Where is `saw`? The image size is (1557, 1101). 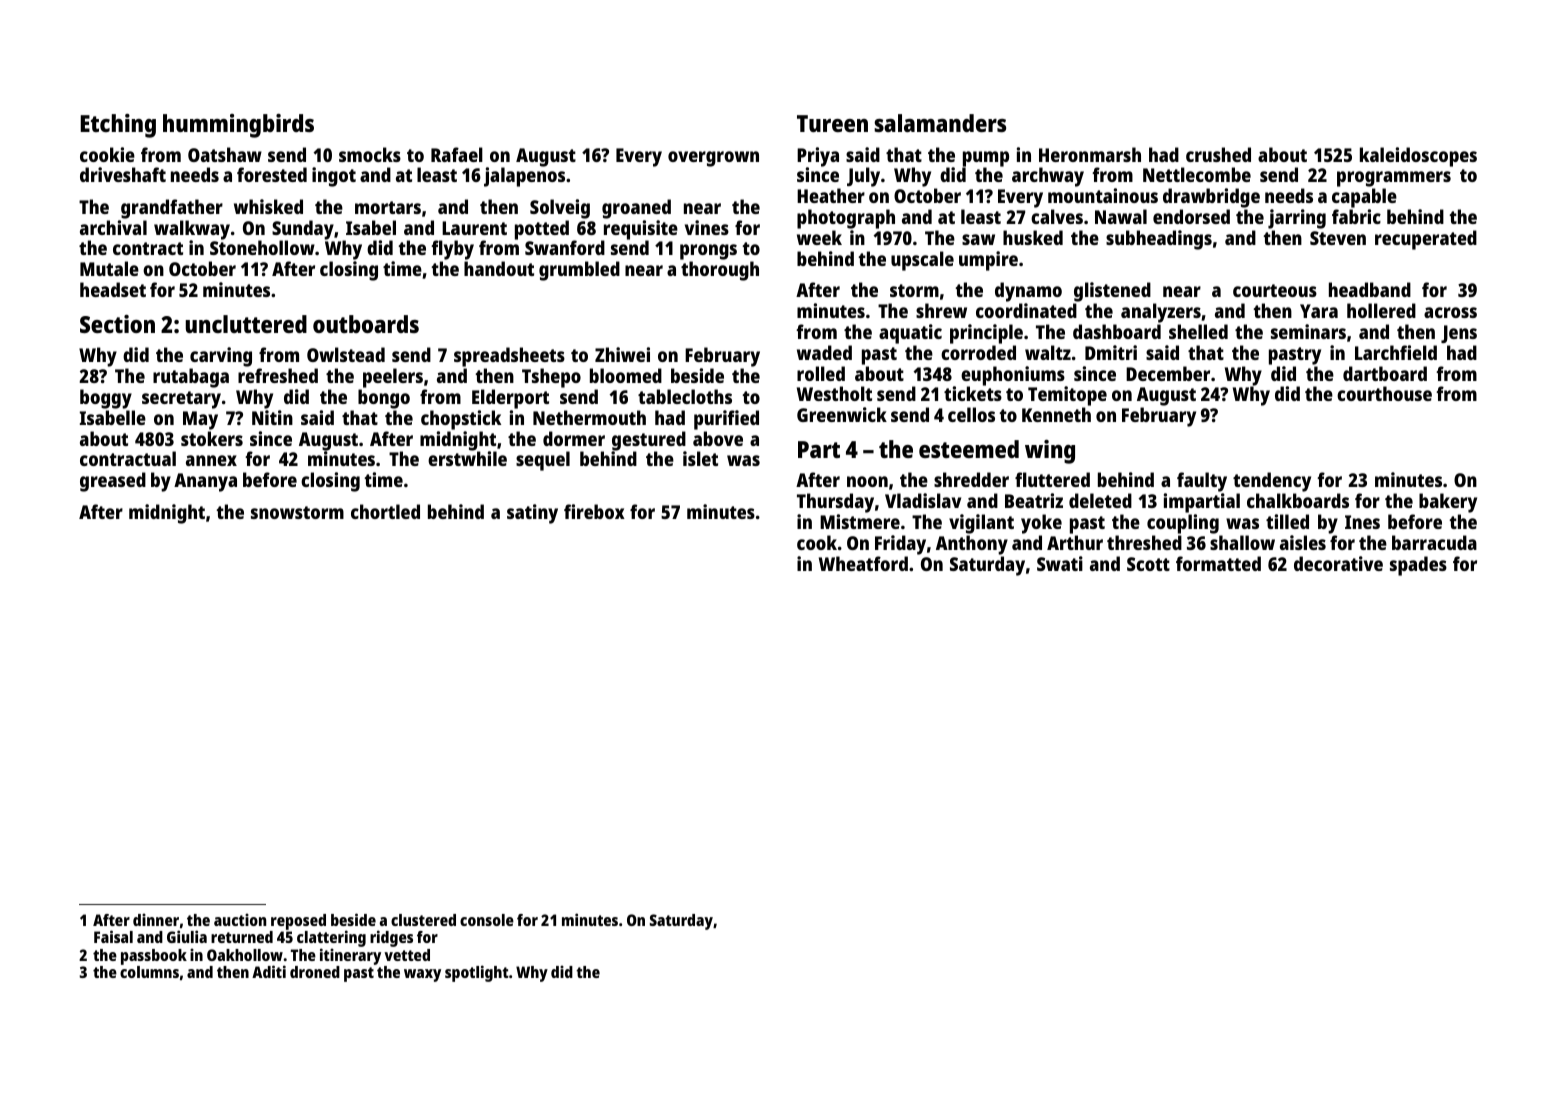 saw is located at coordinates (978, 239).
